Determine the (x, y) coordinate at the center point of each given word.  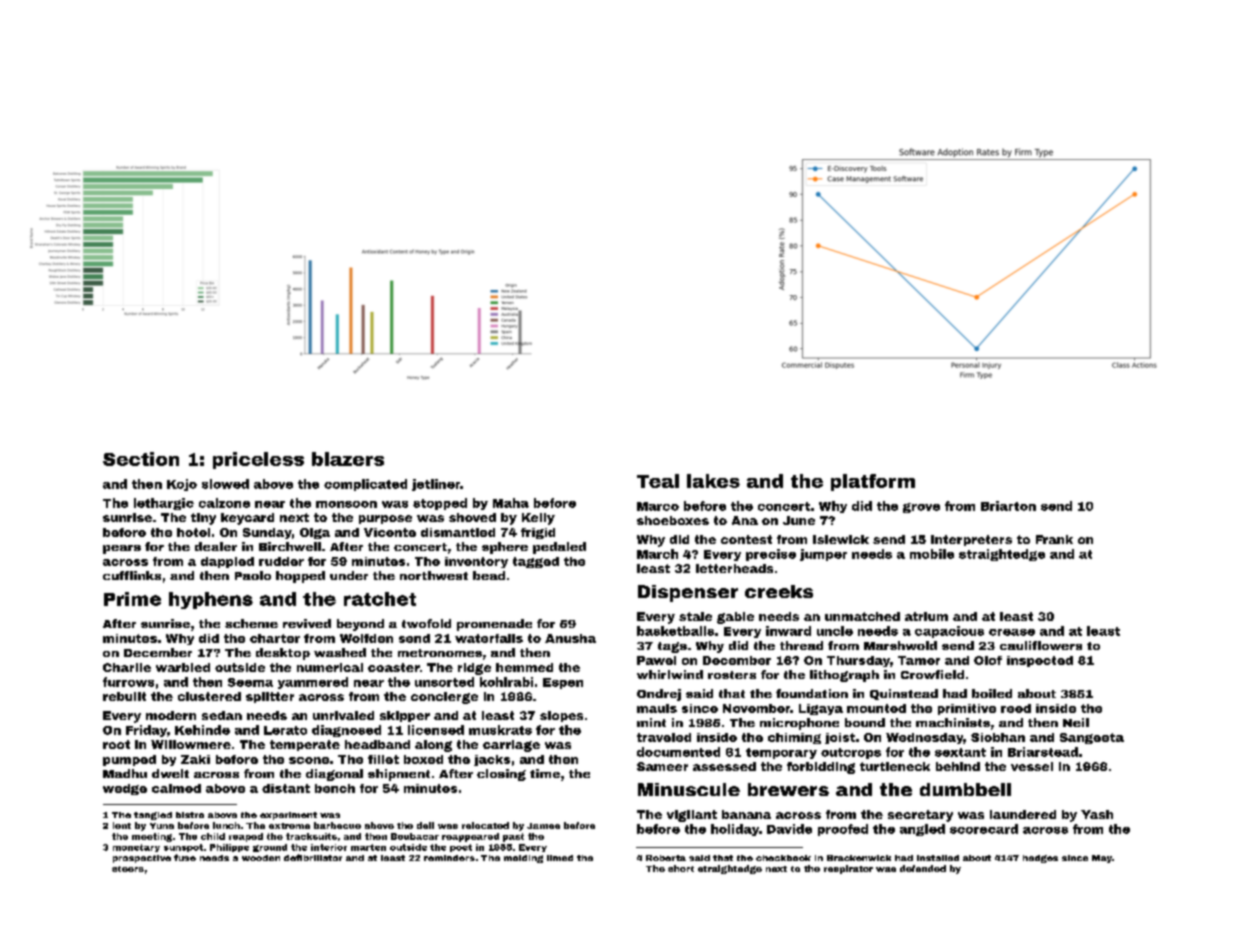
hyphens (211, 600)
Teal (658, 481)
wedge (125, 789)
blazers (348, 459)
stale (695, 616)
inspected (1040, 661)
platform (873, 482)
